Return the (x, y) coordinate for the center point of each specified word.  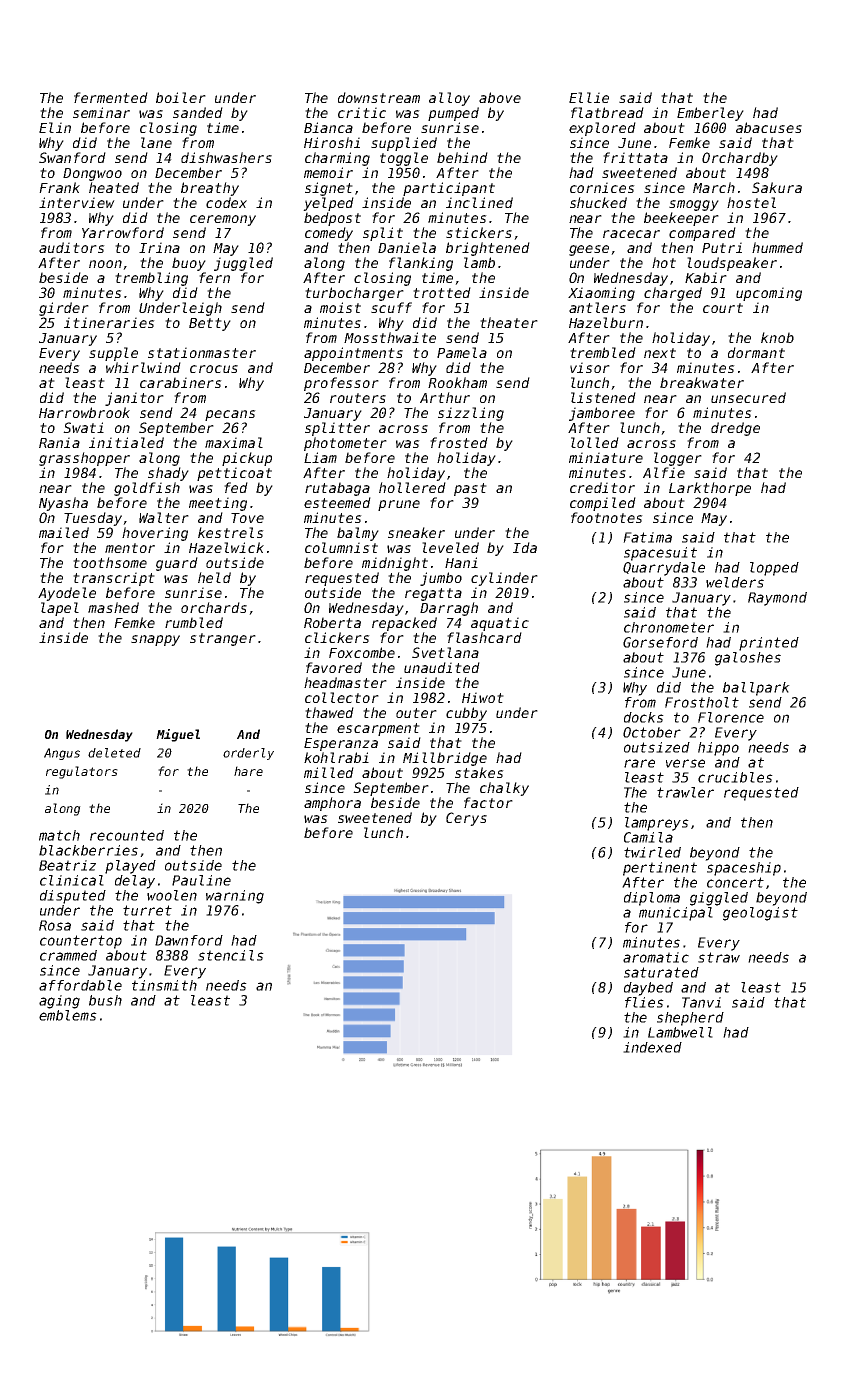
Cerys (466, 819)
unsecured (748, 397)
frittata (635, 157)
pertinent (660, 869)
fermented (111, 97)
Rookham (457, 382)
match (59, 835)
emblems (68, 1015)
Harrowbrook (84, 412)
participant (449, 189)
